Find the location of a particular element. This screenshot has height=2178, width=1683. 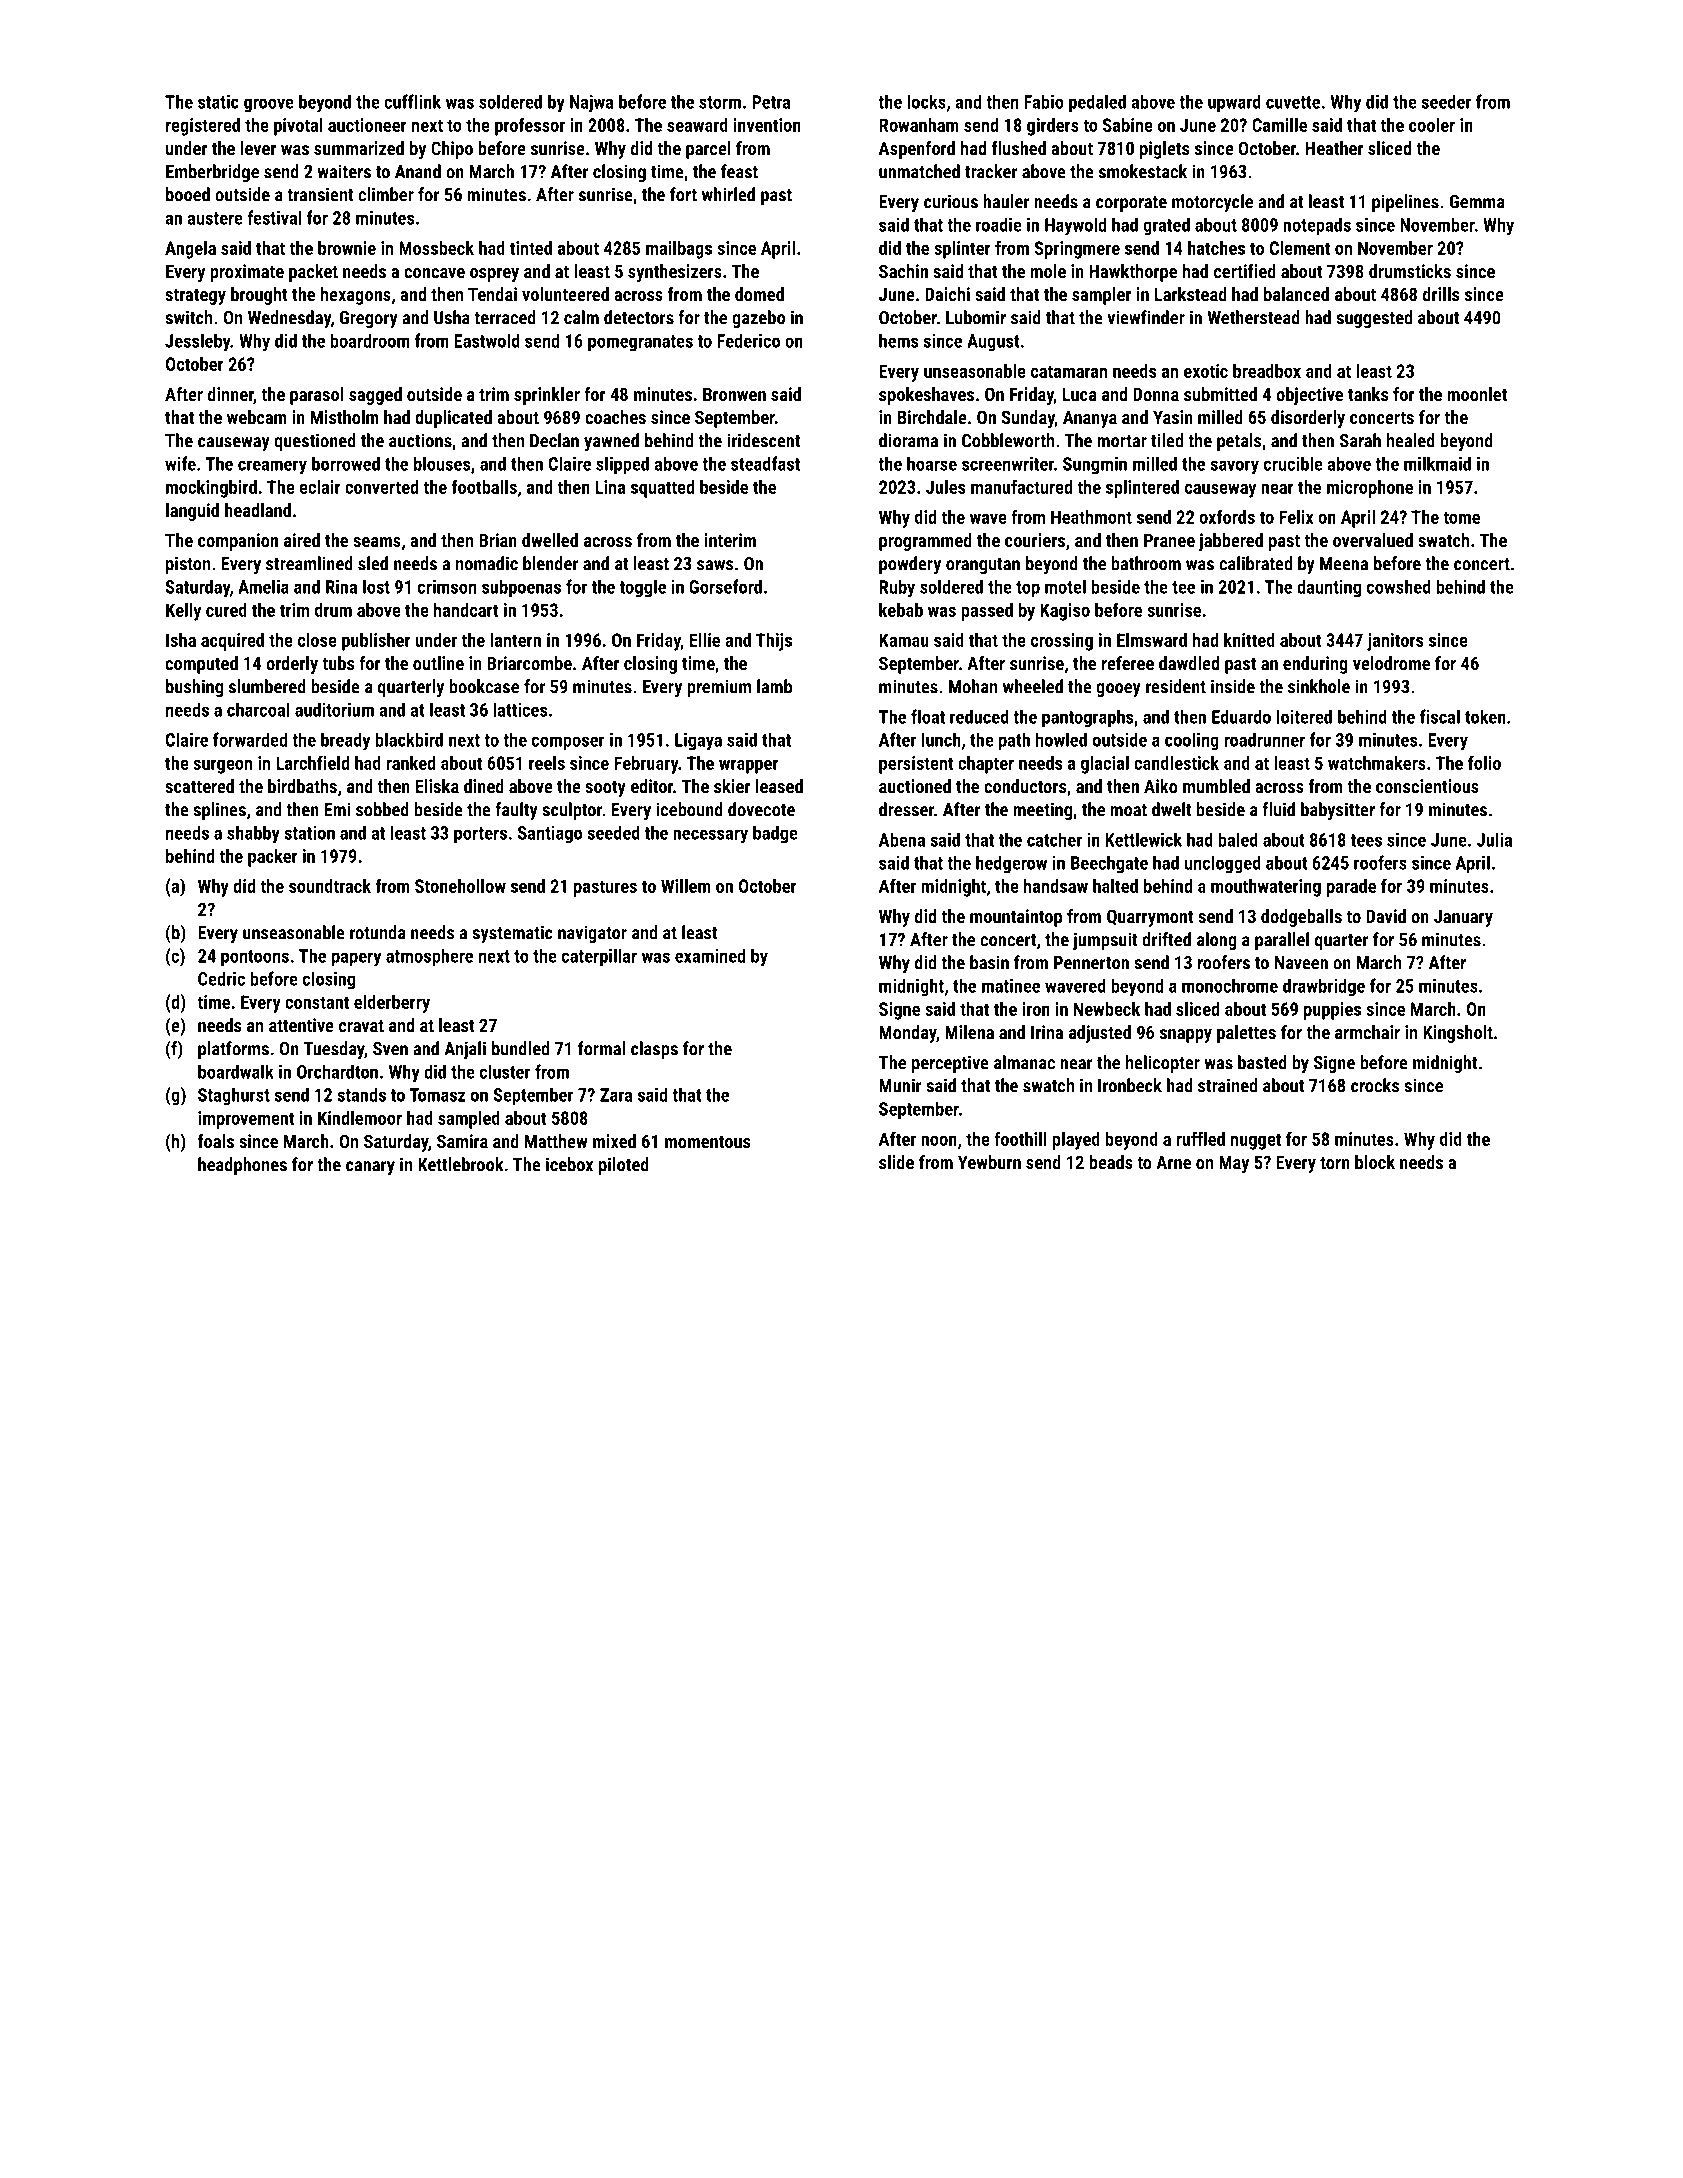

feast is located at coordinates (739, 171).
